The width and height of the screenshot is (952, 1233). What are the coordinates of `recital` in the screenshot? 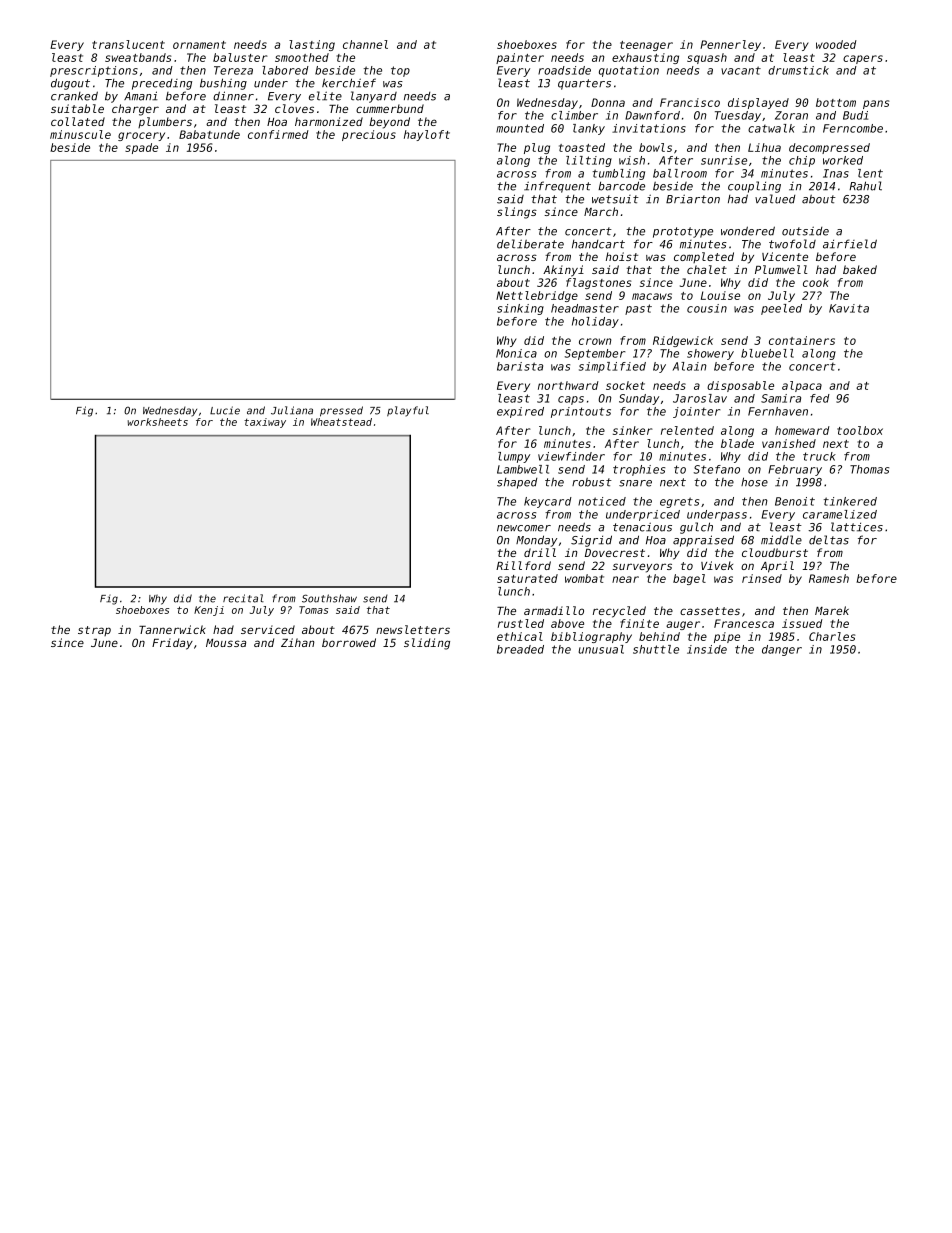 It's located at (243, 598).
